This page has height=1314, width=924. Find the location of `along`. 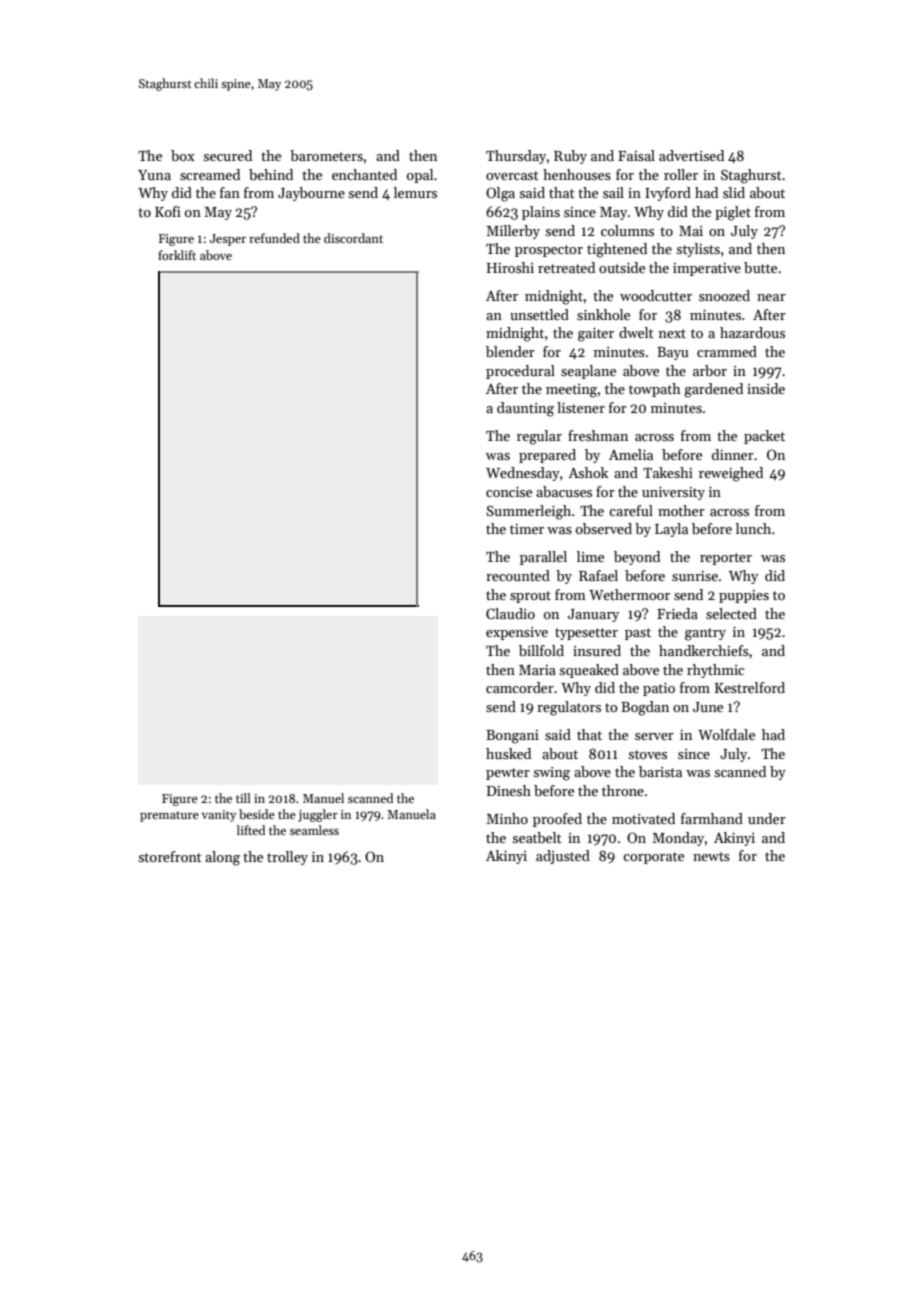

along is located at coordinates (222, 858).
